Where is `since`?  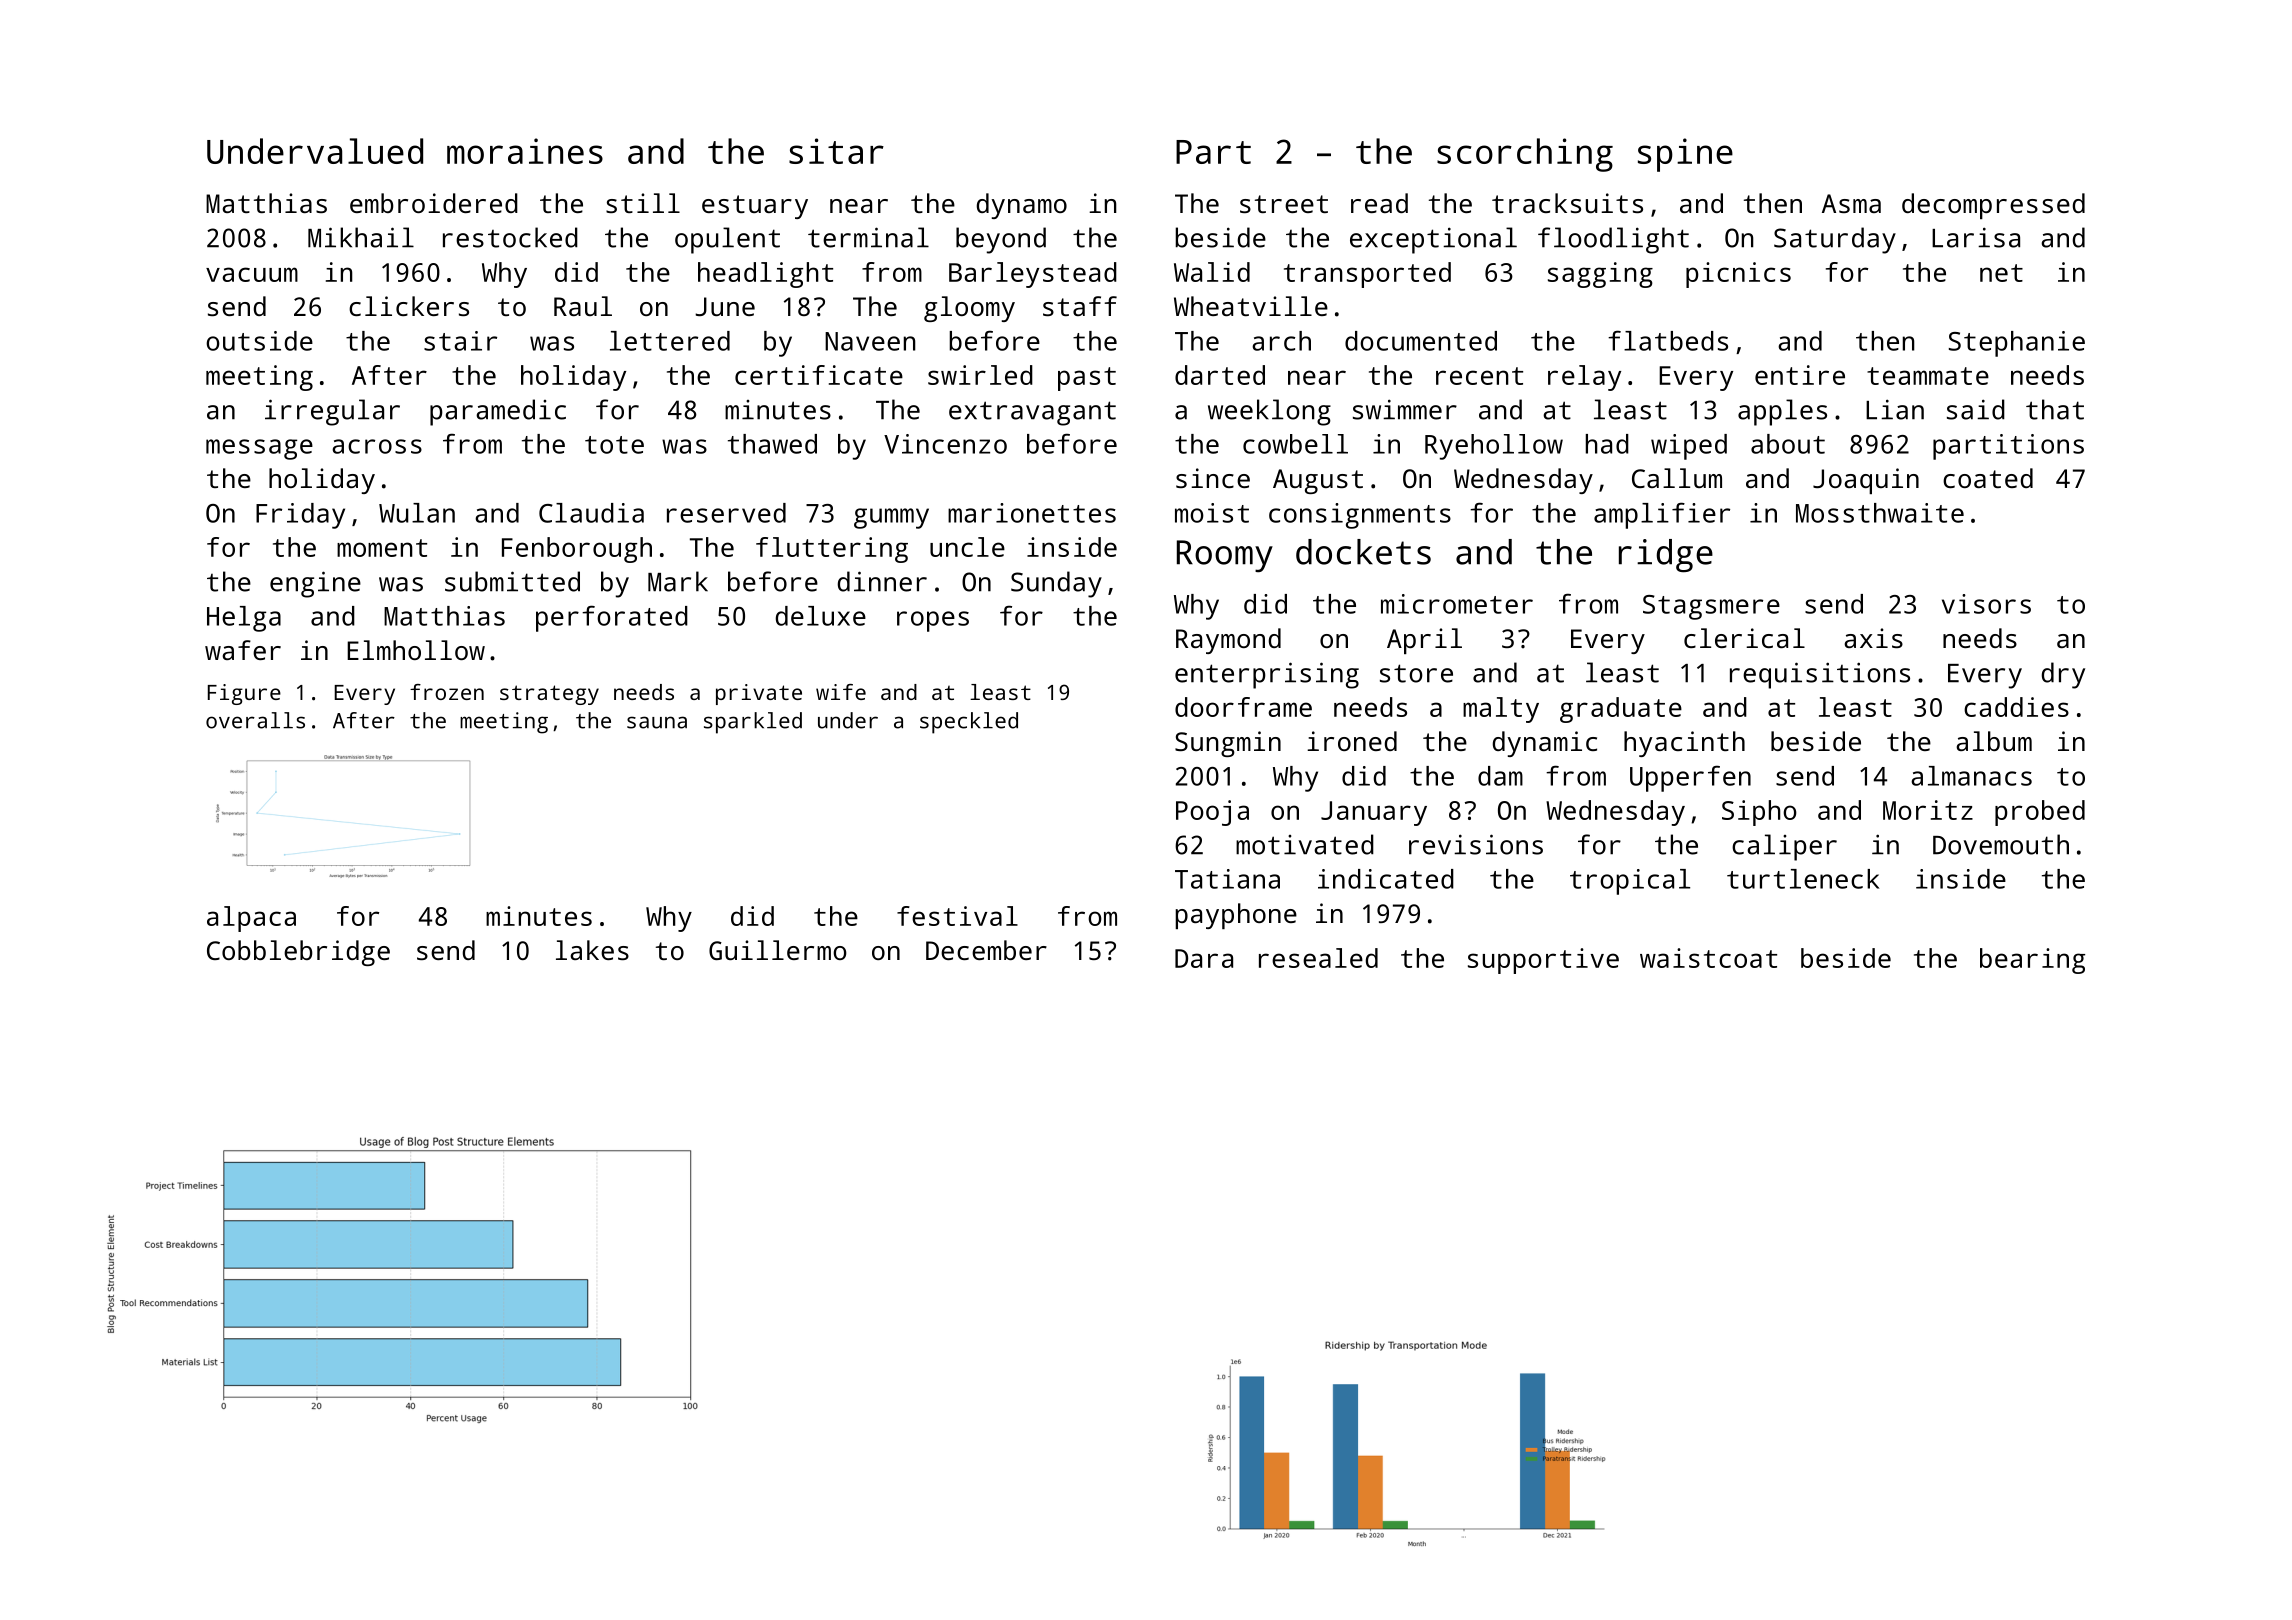
since is located at coordinates (1213, 478).
